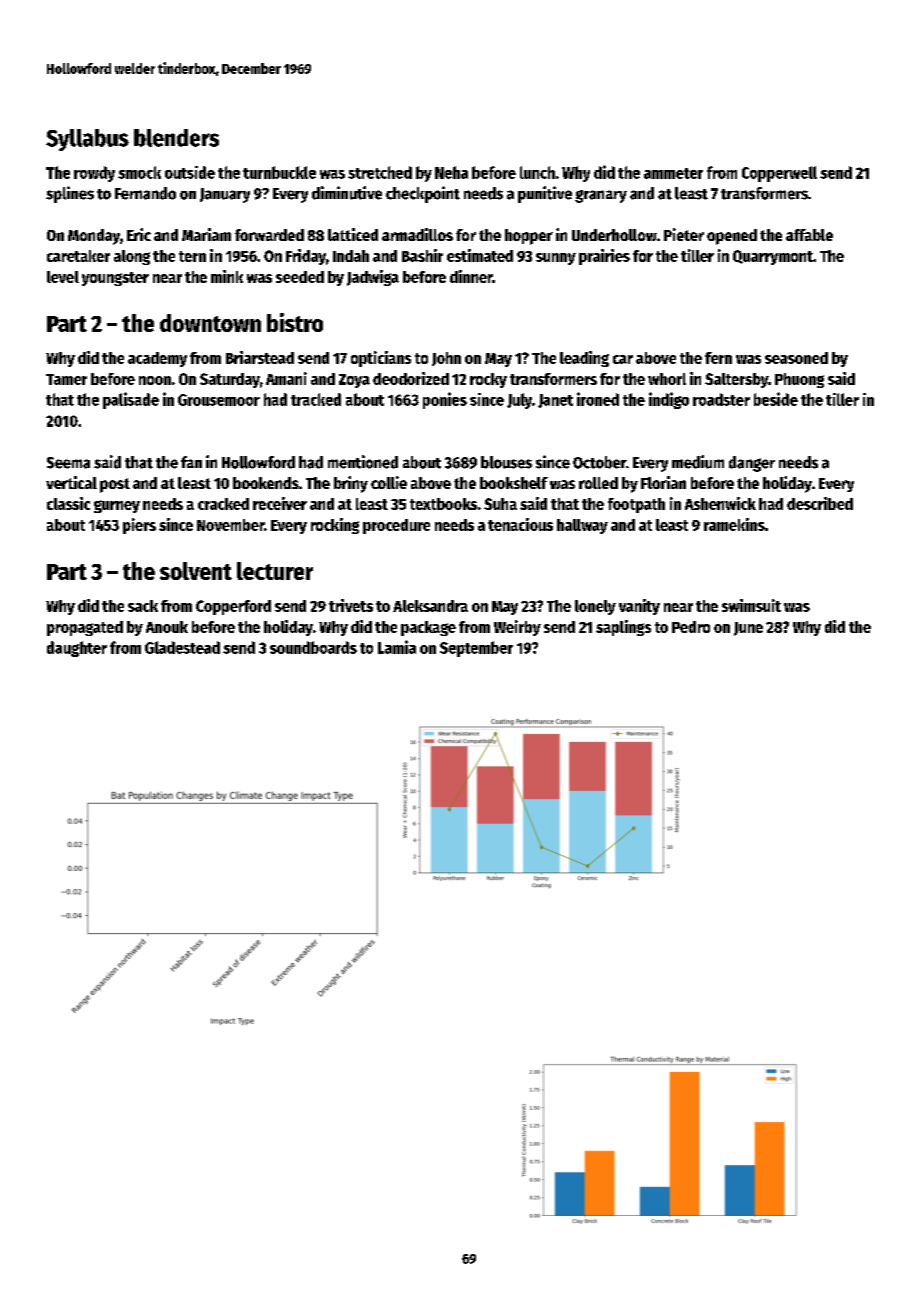 The width and height of the page is (924, 1308). Describe the element at coordinates (66, 379) in the page. I see `Tamer` at that location.
